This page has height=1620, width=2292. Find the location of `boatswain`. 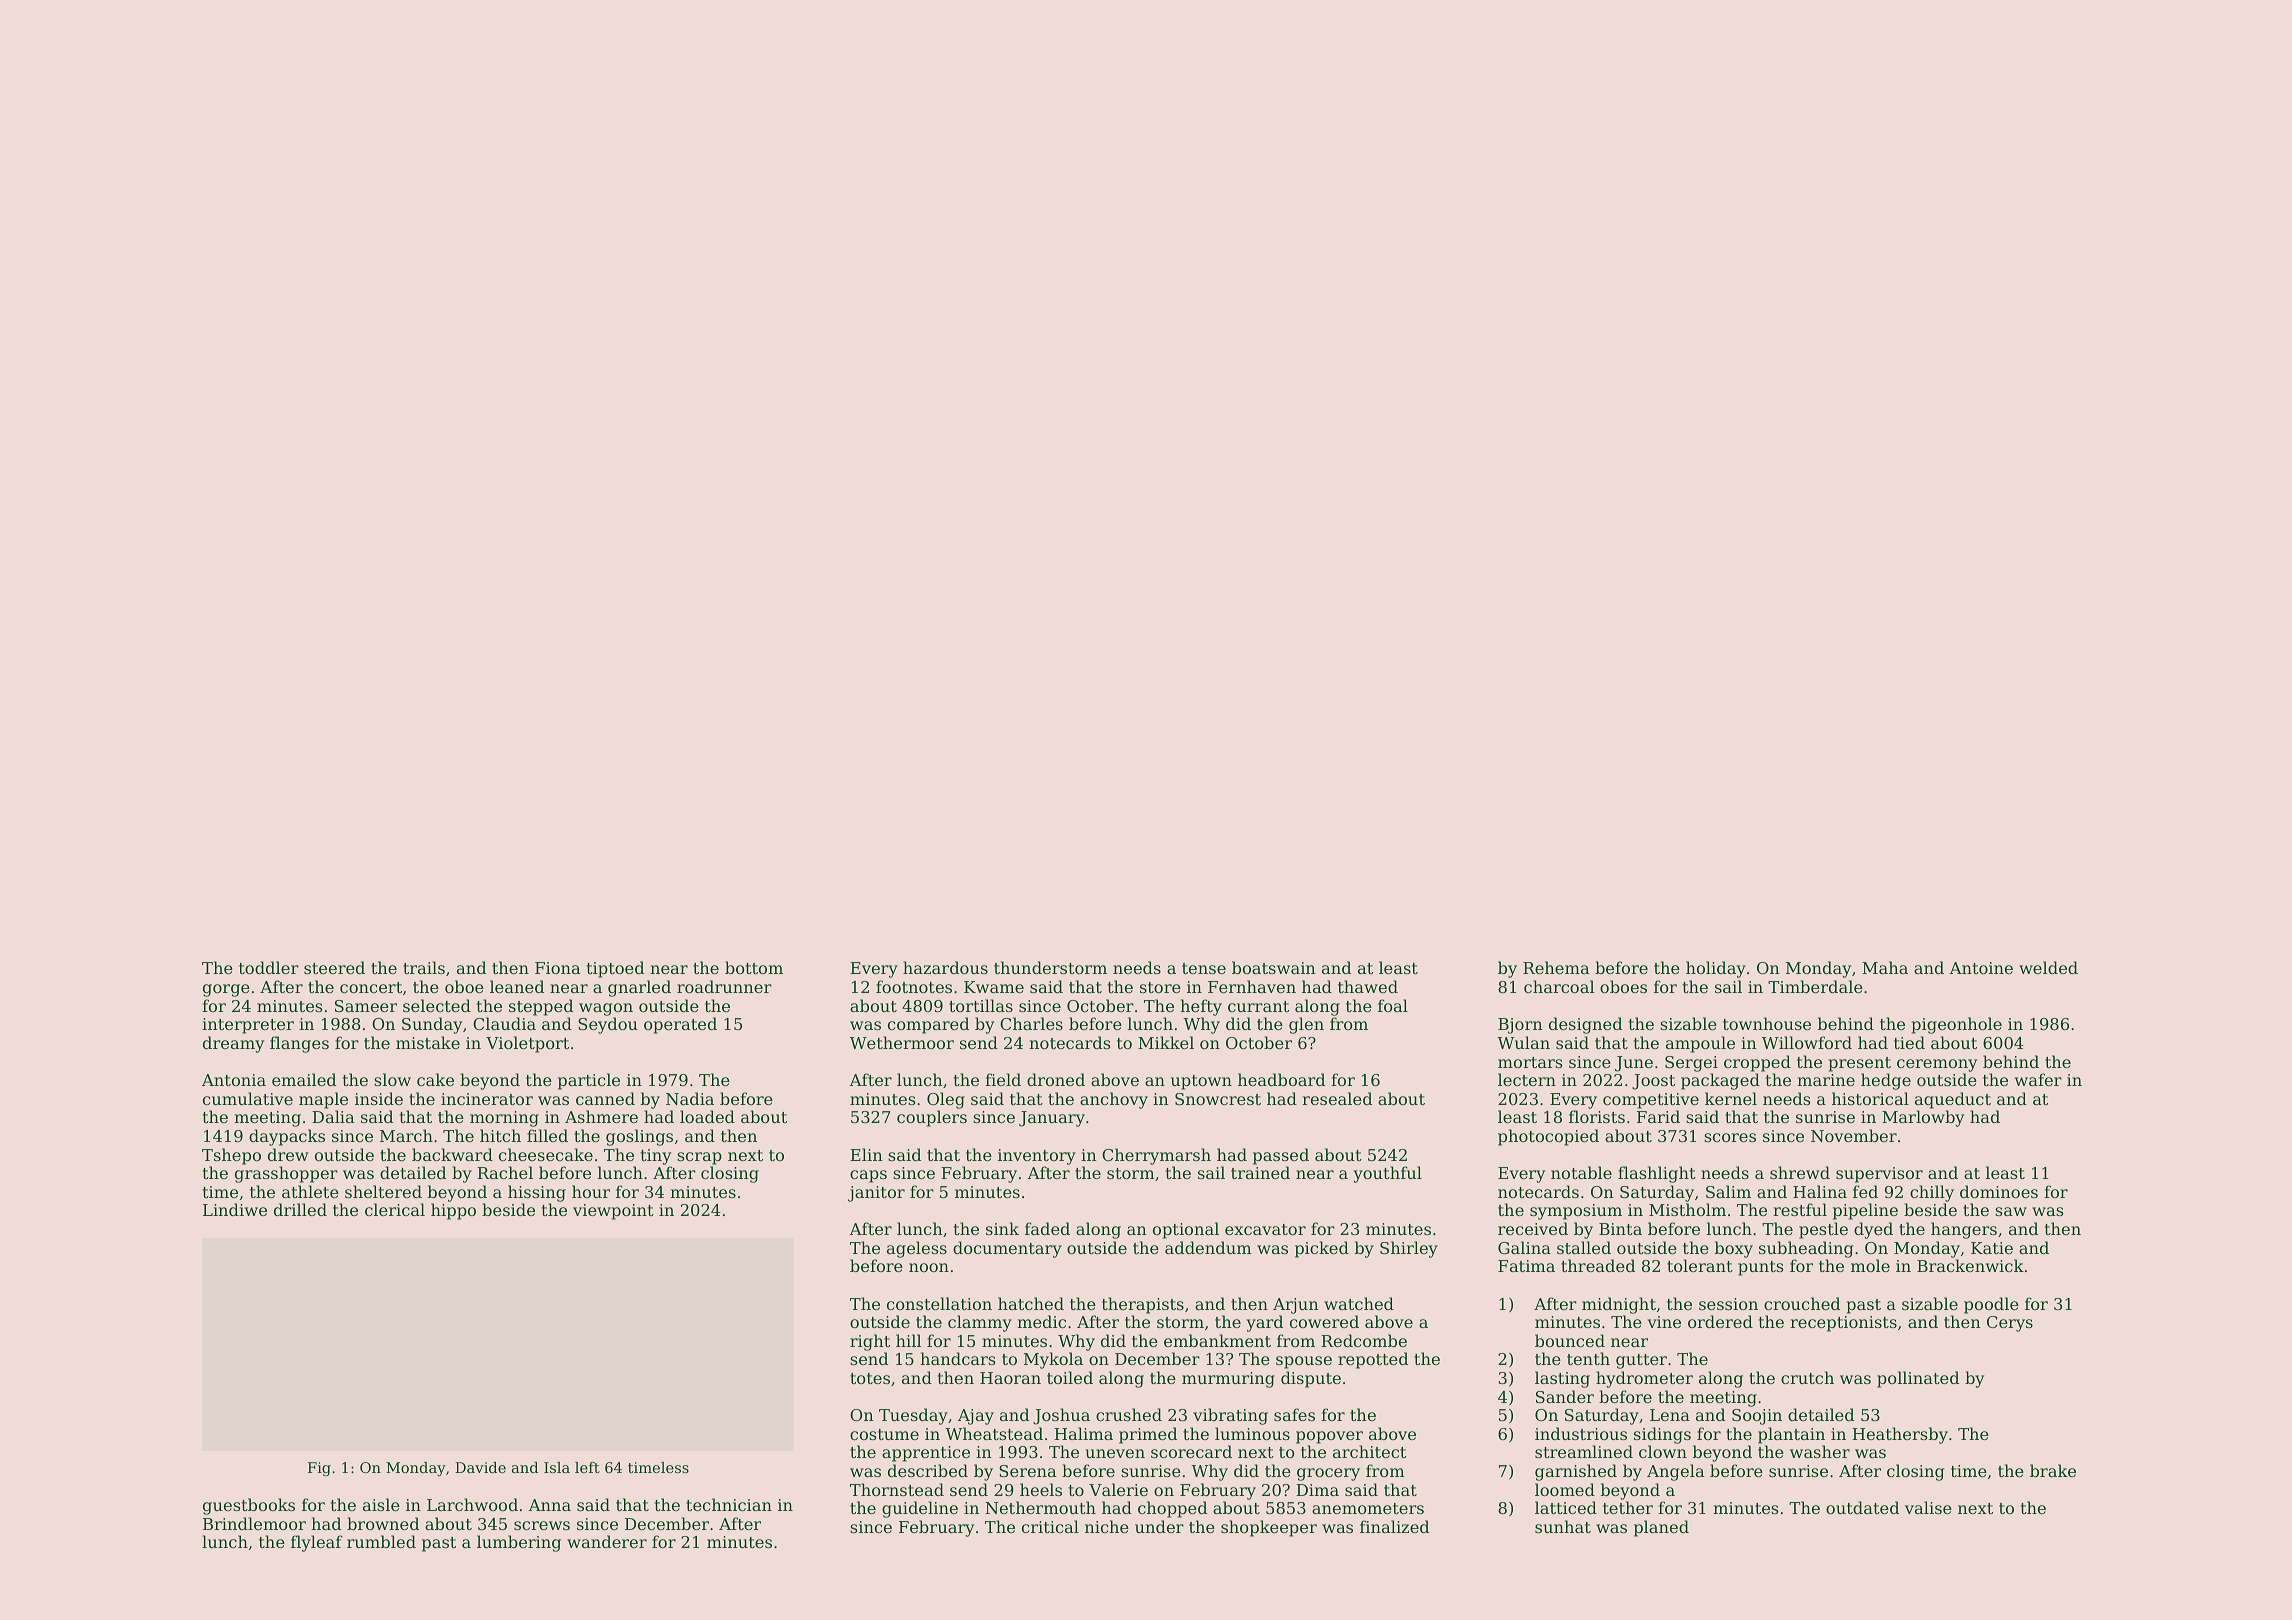

boatswain is located at coordinates (1274, 967).
